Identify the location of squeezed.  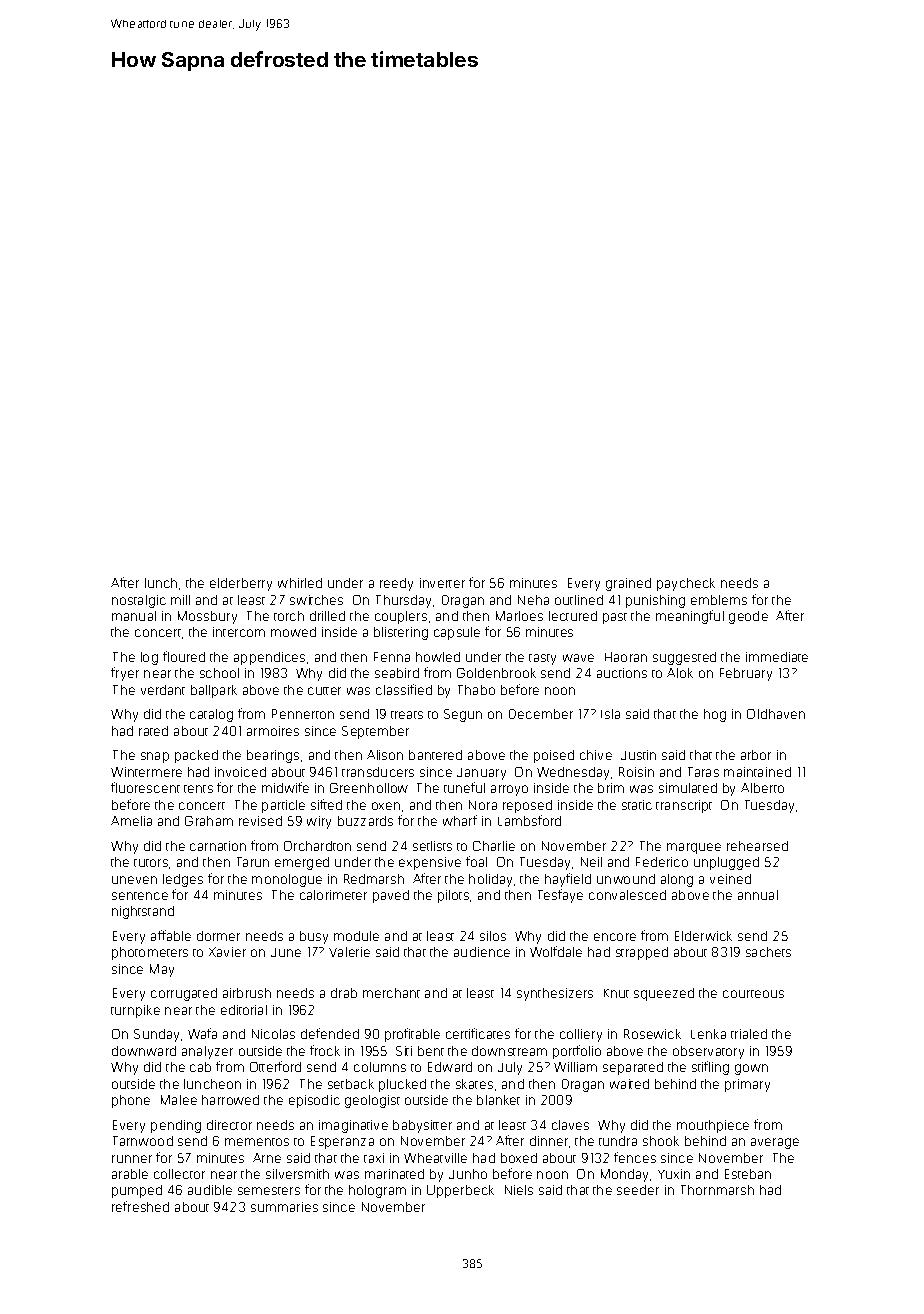
(664, 994).
